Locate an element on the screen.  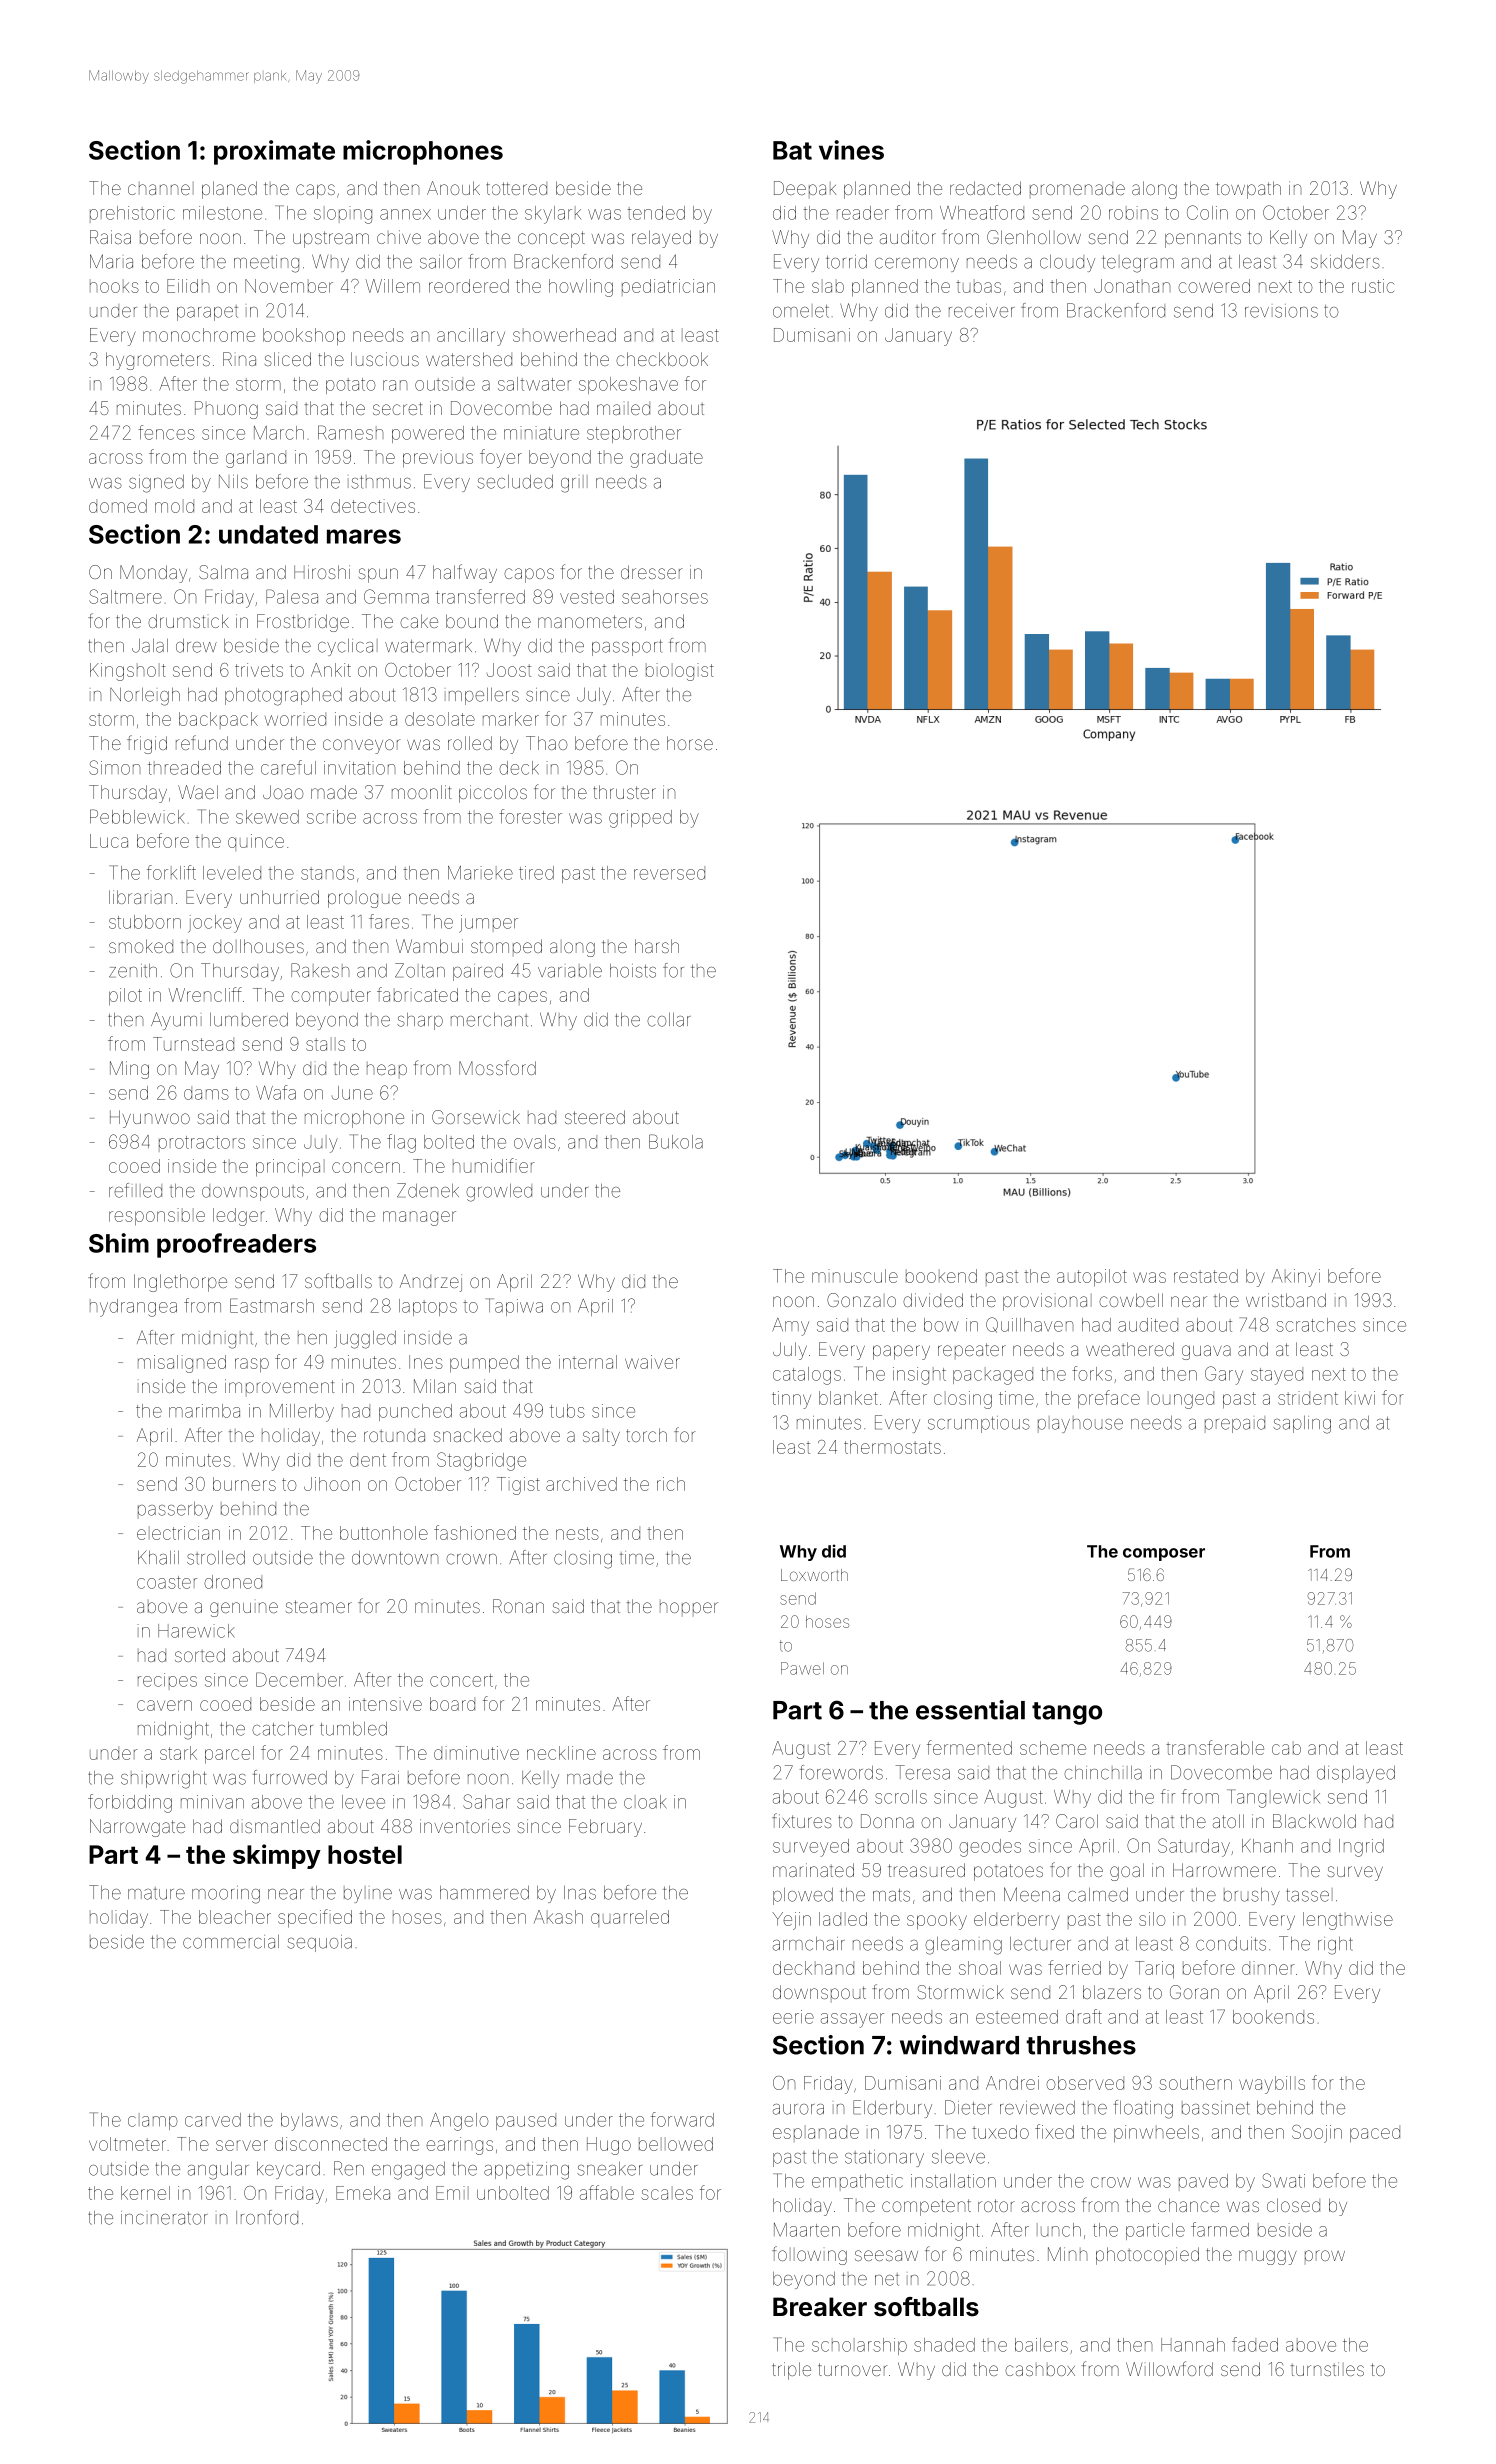
biologist is located at coordinates (680, 672).
